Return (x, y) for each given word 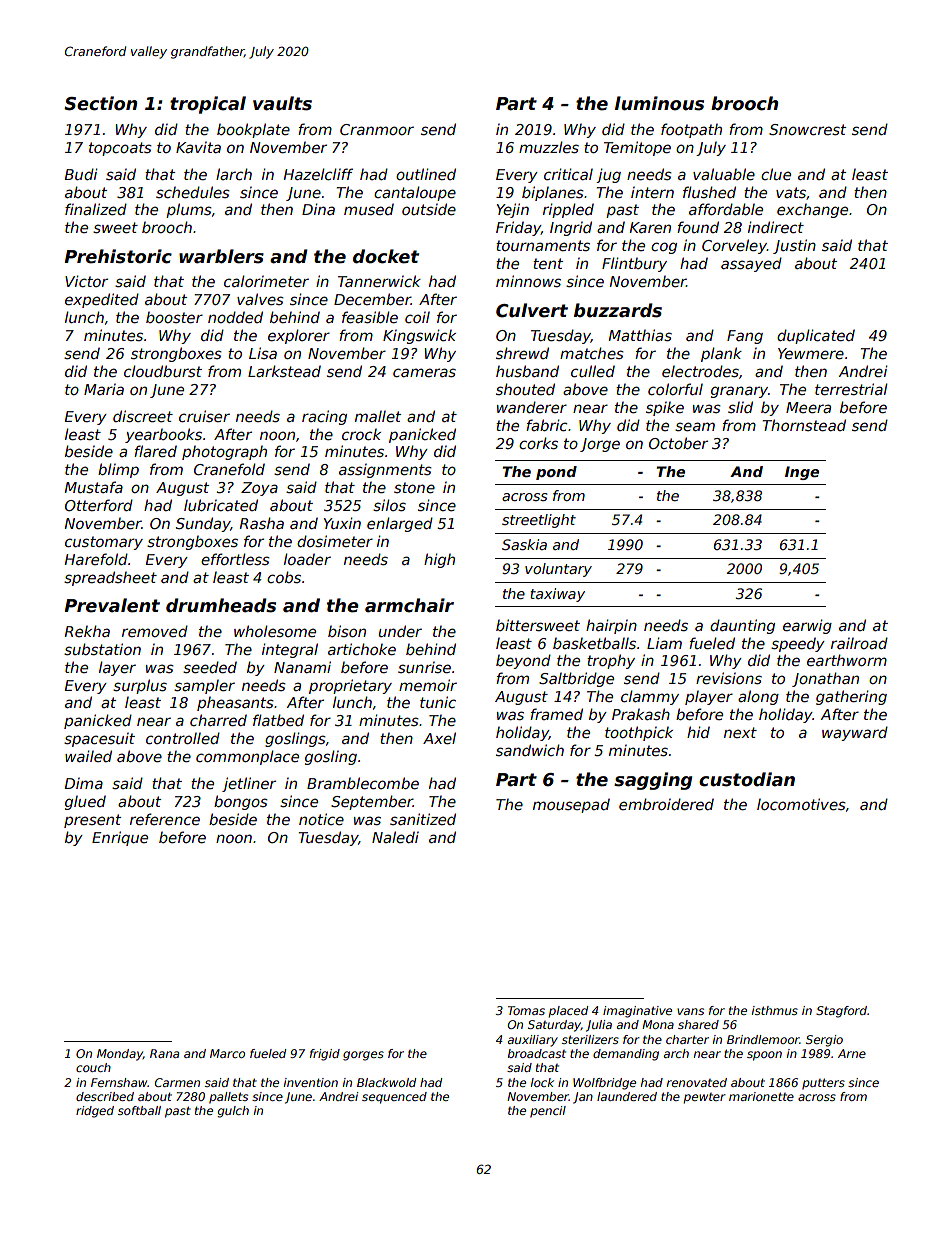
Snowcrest (807, 129)
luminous (659, 103)
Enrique (120, 838)
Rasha (261, 523)
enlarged (400, 524)
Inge (802, 473)
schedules (193, 192)
